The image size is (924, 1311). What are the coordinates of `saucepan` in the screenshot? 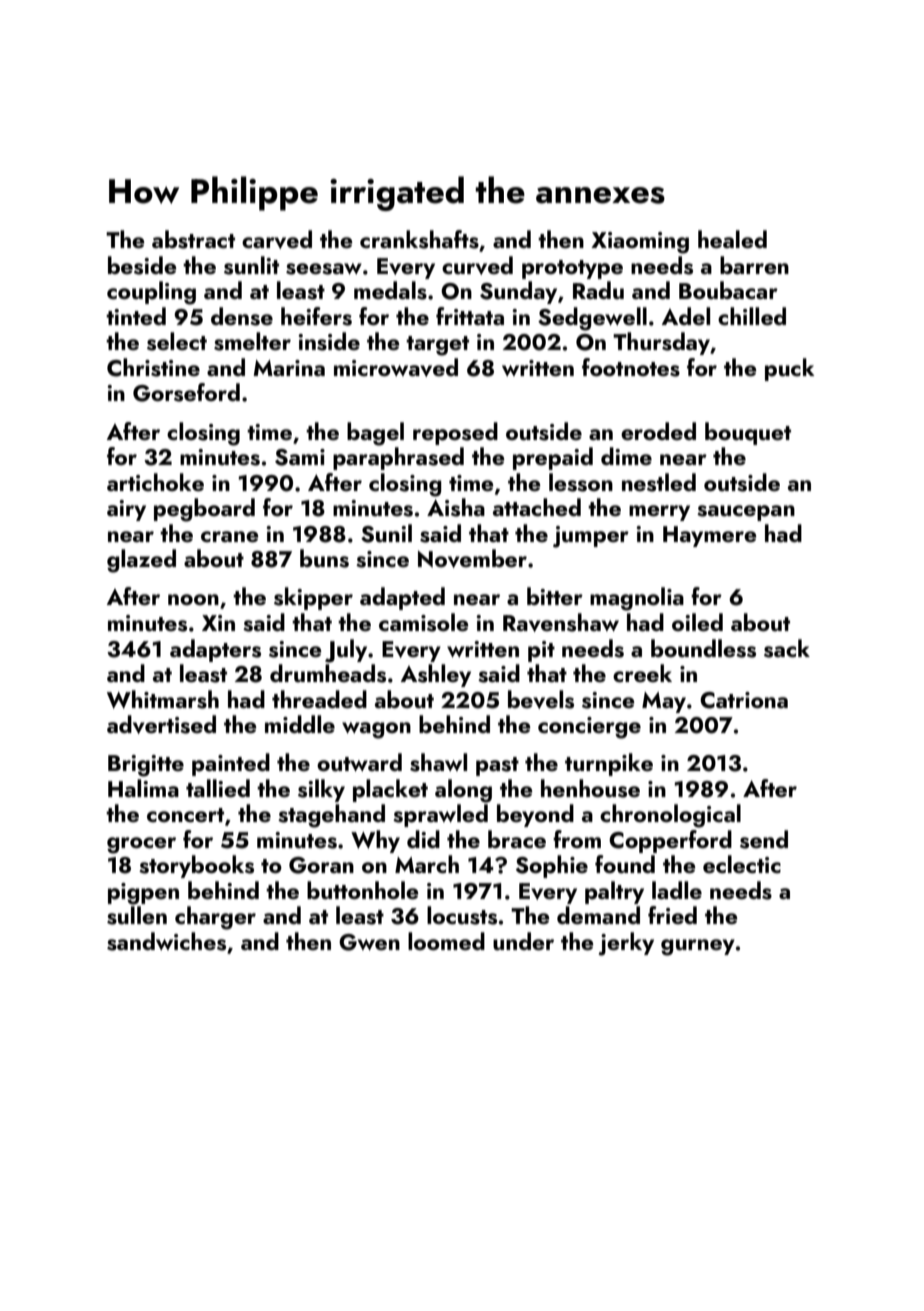 It's located at (746, 513).
